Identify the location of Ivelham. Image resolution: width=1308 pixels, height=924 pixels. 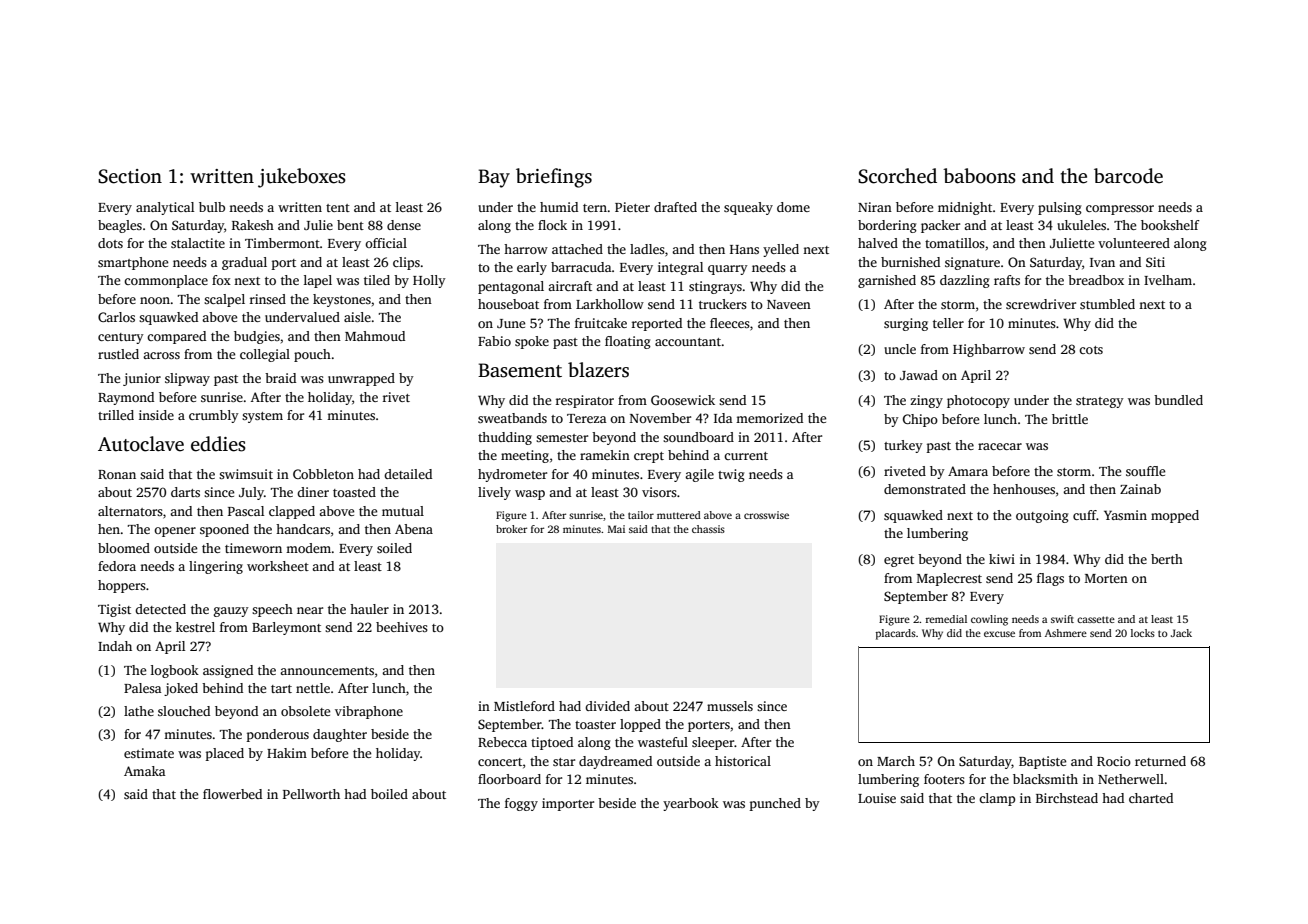
(1168, 280).
